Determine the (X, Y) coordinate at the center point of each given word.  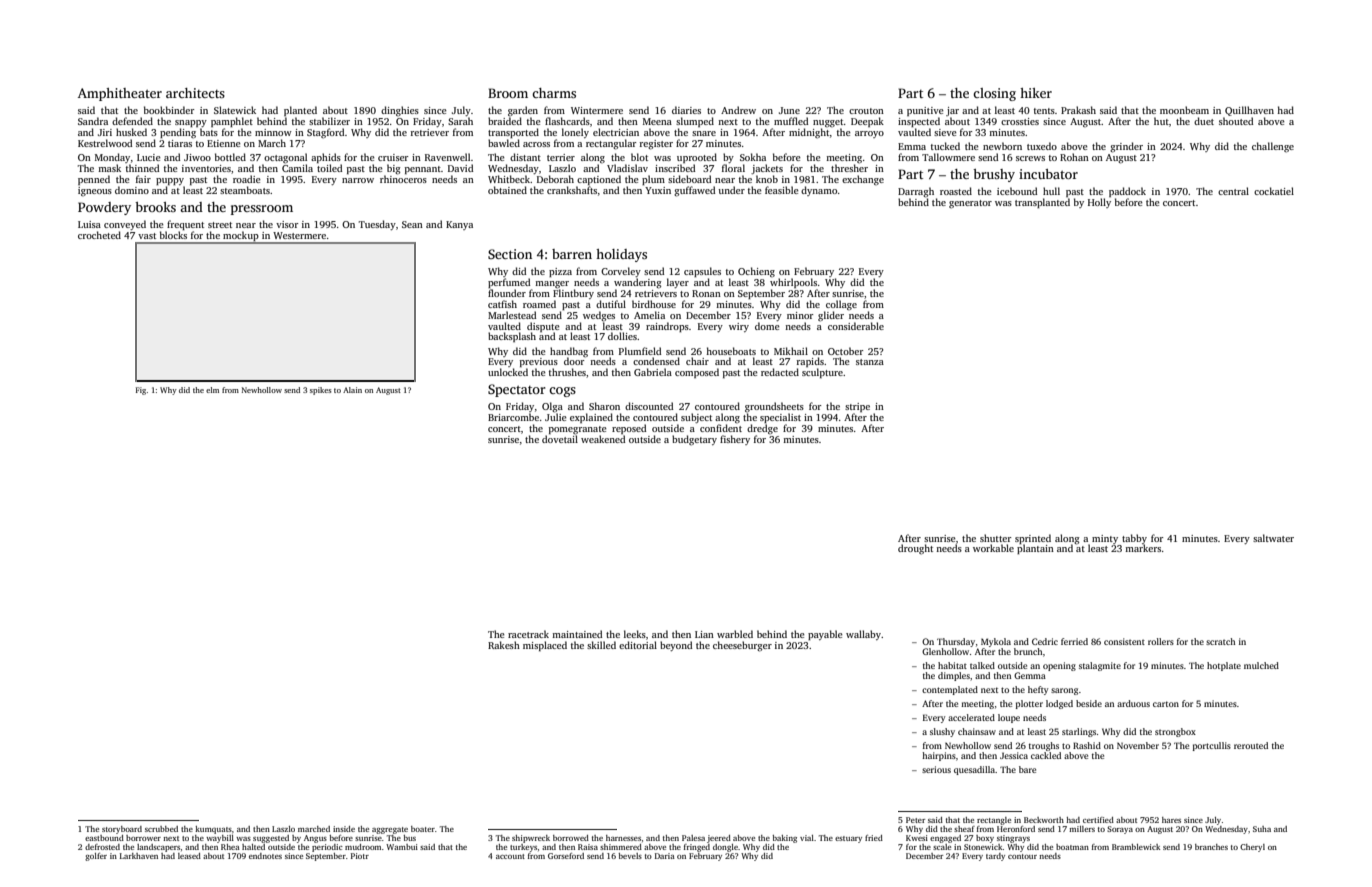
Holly (1099, 203)
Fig (141, 391)
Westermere (299, 235)
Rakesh (504, 645)
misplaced (545, 646)
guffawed (695, 191)
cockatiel (1274, 191)
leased (189, 856)
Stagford (326, 133)
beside (1089, 703)
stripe (857, 407)
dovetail (560, 439)
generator (970, 204)
